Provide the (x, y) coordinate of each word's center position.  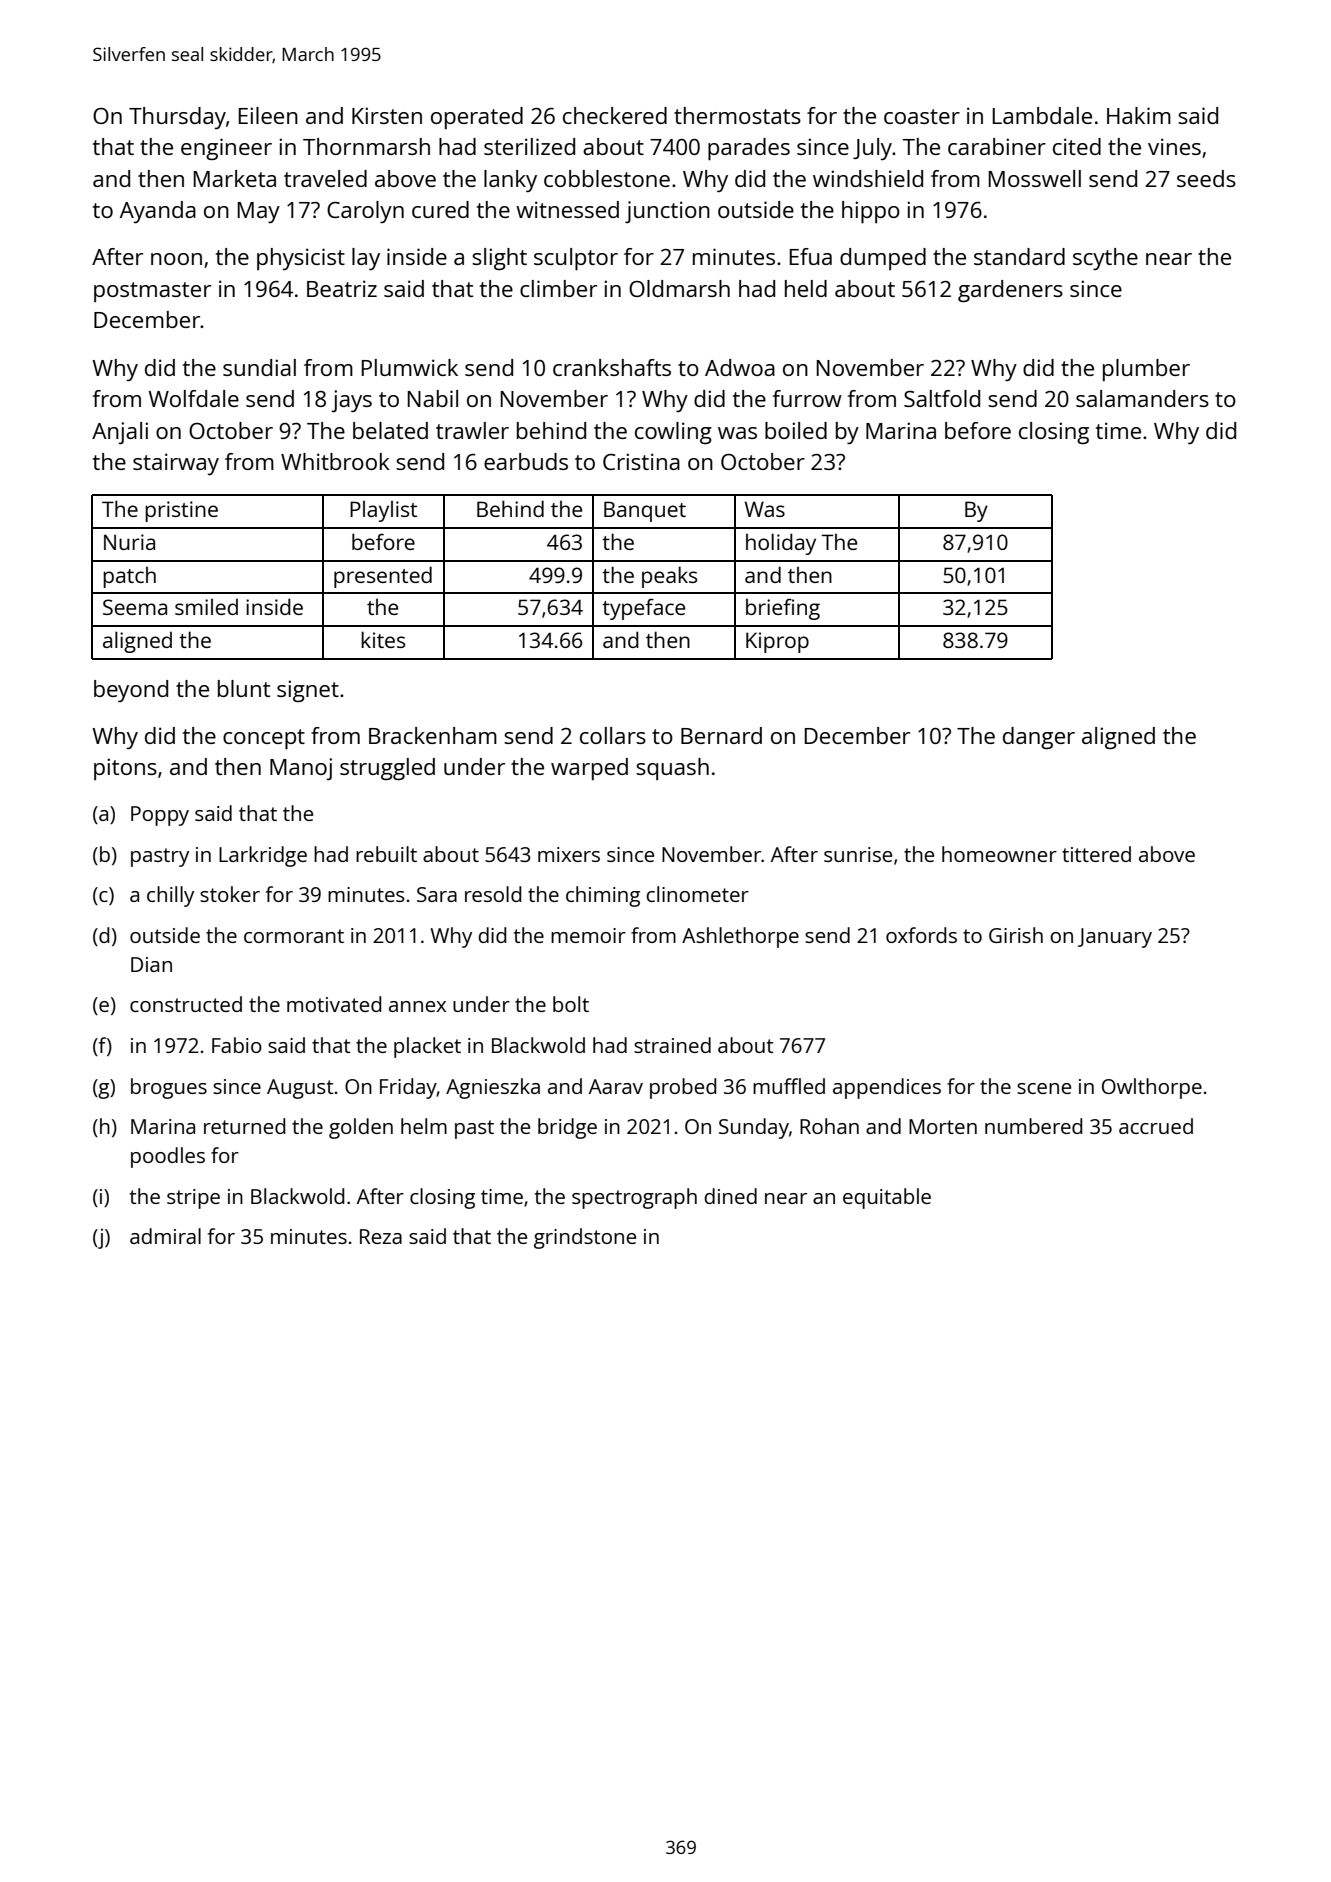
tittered (1096, 854)
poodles (168, 1157)
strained (672, 1045)
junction (667, 212)
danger (1039, 738)
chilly (170, 896)
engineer (226, 149)
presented (383, 577)
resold (493, 894)
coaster (922, 116)
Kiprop (777, 642)
